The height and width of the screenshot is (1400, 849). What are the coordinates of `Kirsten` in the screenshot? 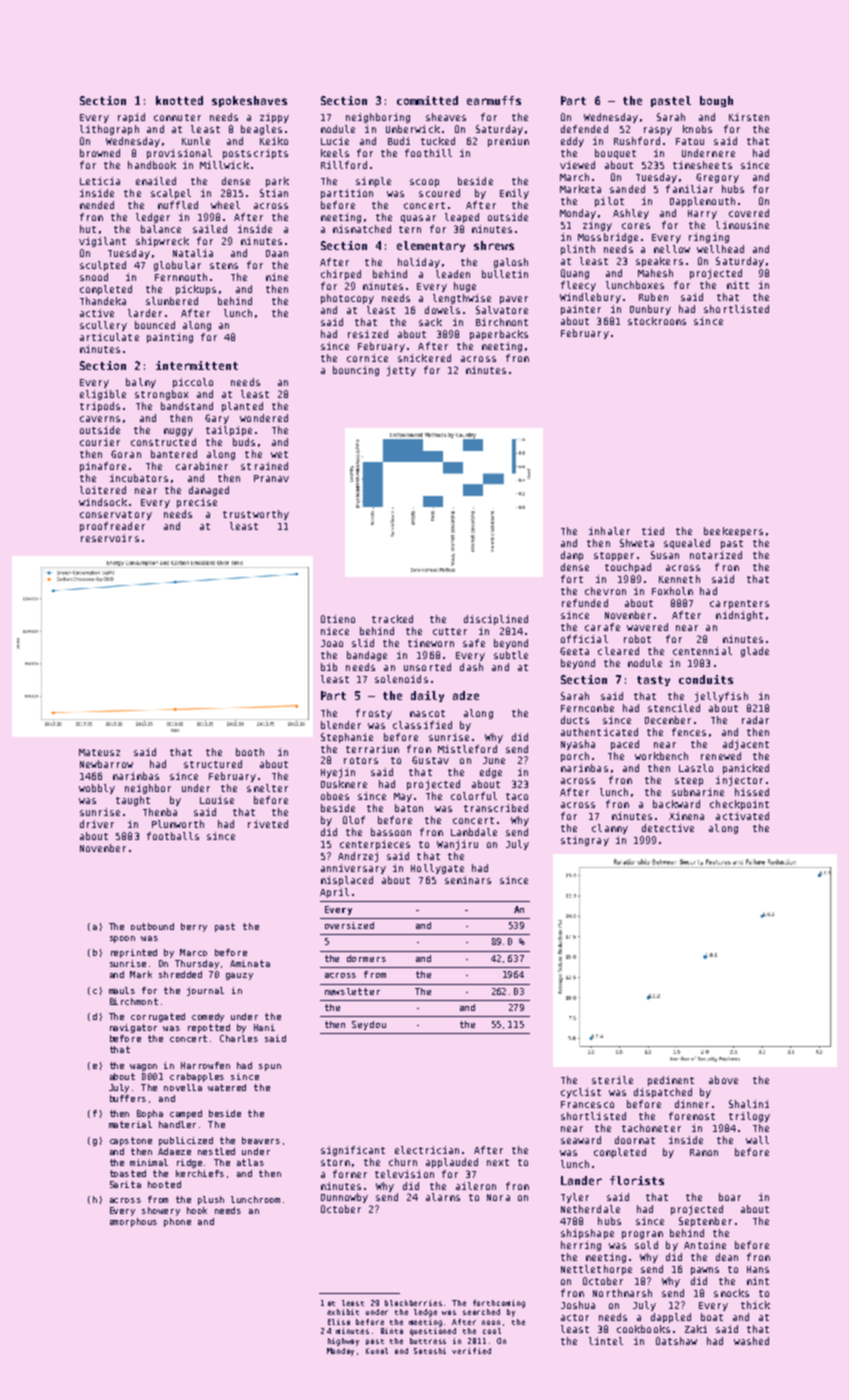 It's located at (749, 117).
